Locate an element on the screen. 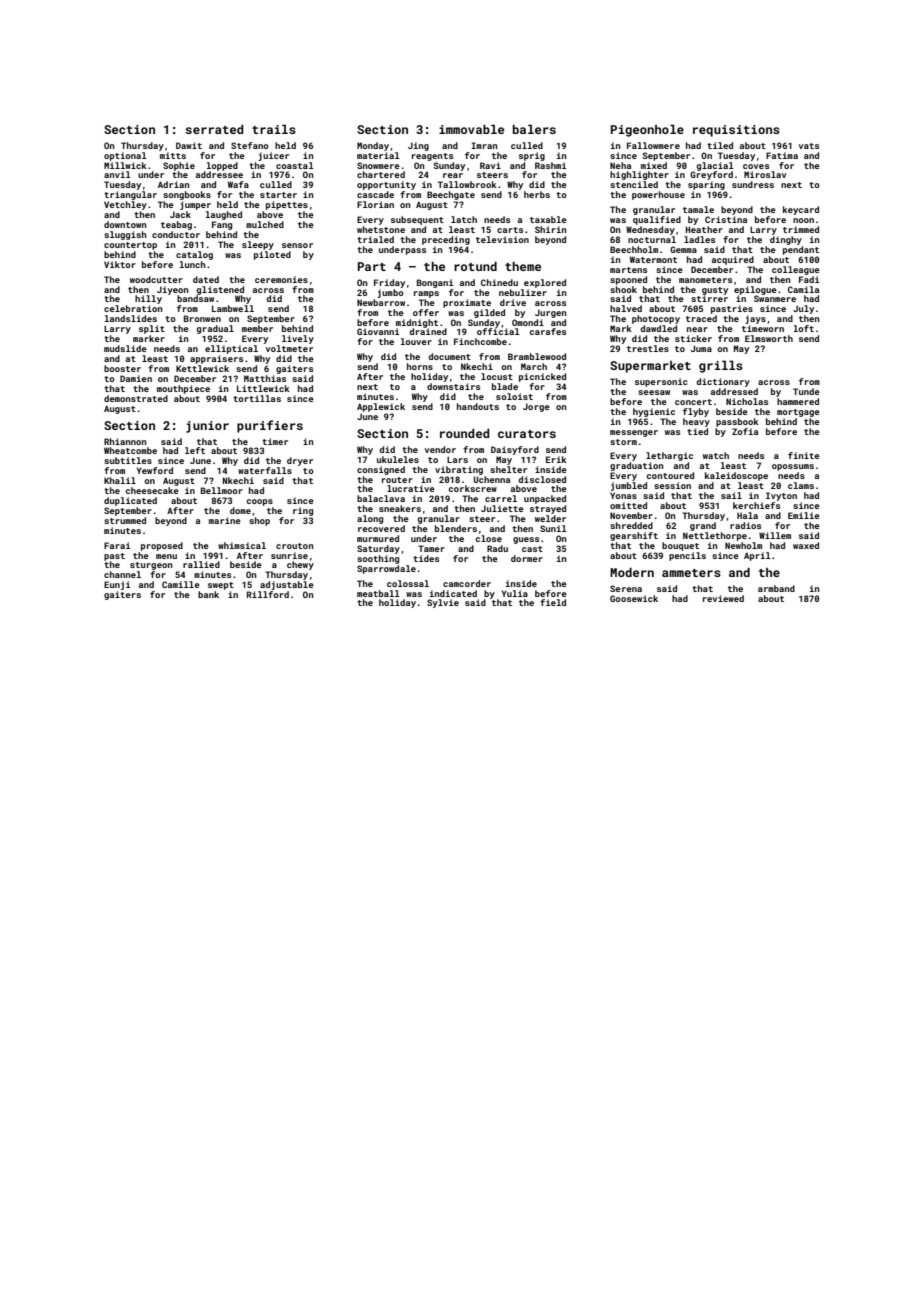 This screenshot has height=1308, width=924. Wafa is located at coordinates (238, 184).
